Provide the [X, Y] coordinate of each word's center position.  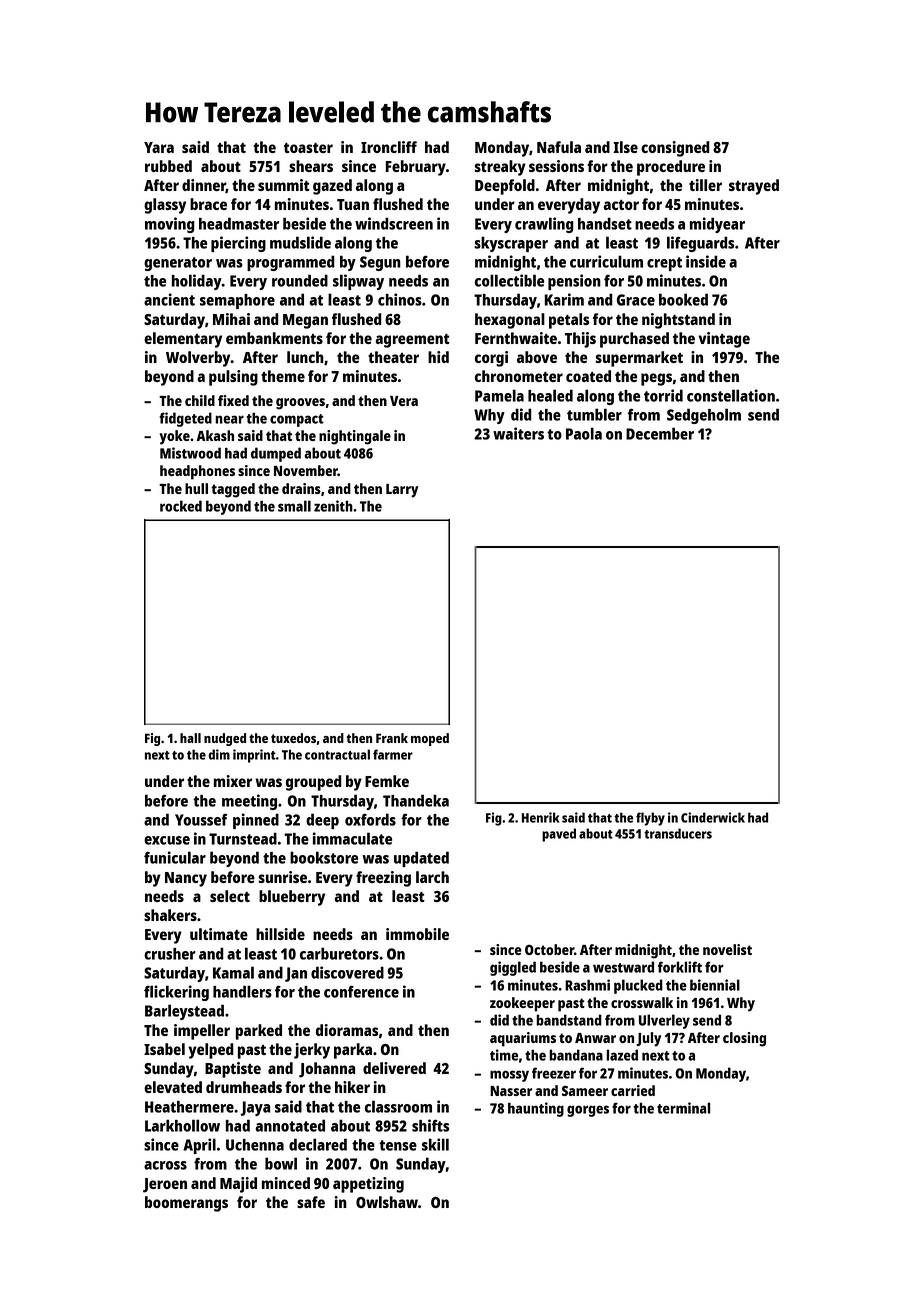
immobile [417, 934]
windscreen [394, 223]
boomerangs [186, 1204]
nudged [225, 739]
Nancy [186, 879]
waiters [518, 433]
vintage [724, 340]
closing [744, 1039]
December [660, 433]
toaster [308, 148]
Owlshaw [387, 1202]
